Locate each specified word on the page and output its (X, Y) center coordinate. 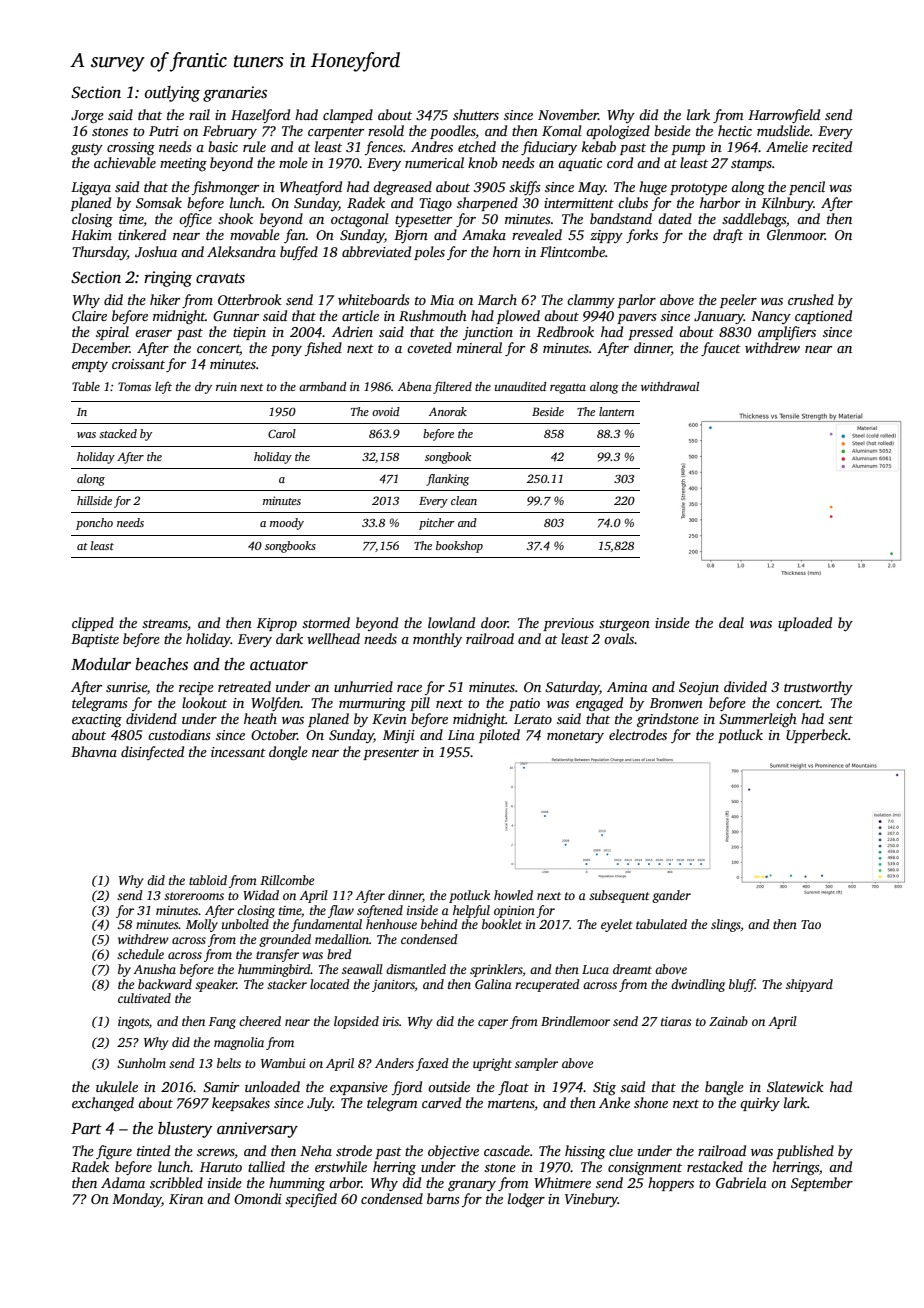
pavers (637, 319)
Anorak (448, 411)
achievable (125, 162)
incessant (238, 752)
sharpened (487, 204)
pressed (650, 333)
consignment (645, 1168)
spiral (112, 333)
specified (311, 1200)
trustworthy (818, 688)
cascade (507, 1150)
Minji (399, 736)
